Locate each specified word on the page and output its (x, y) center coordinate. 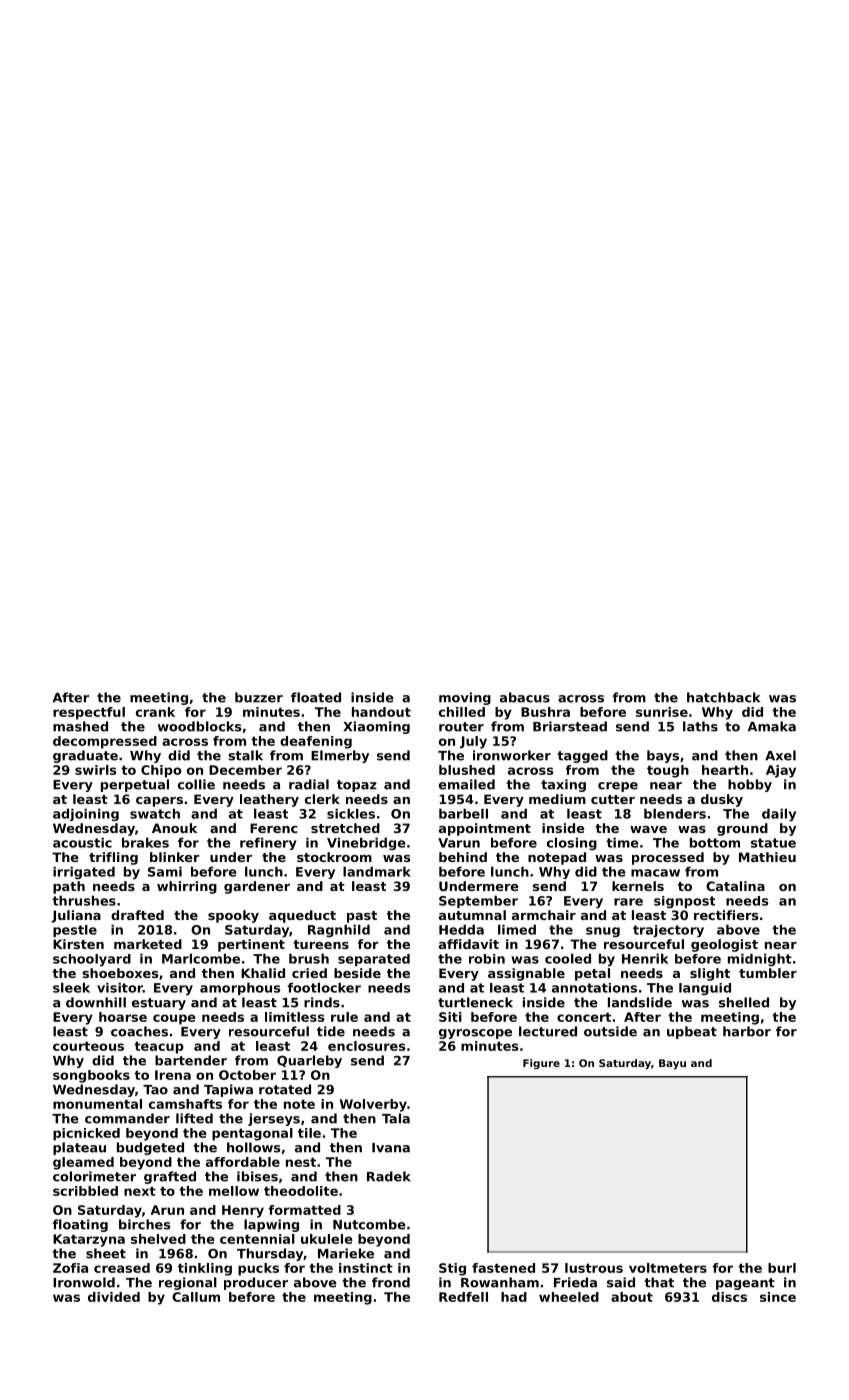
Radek (389, 1176)
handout (381, 712)
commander (127, 1118)
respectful (89, 713)
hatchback (723, 697)
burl (782, 1268)
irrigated (84, 872)
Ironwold (84, 1282)
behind (463, 857)
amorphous (240, 988)
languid (705, 989)
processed (668, 858)
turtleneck (475, 1002)
